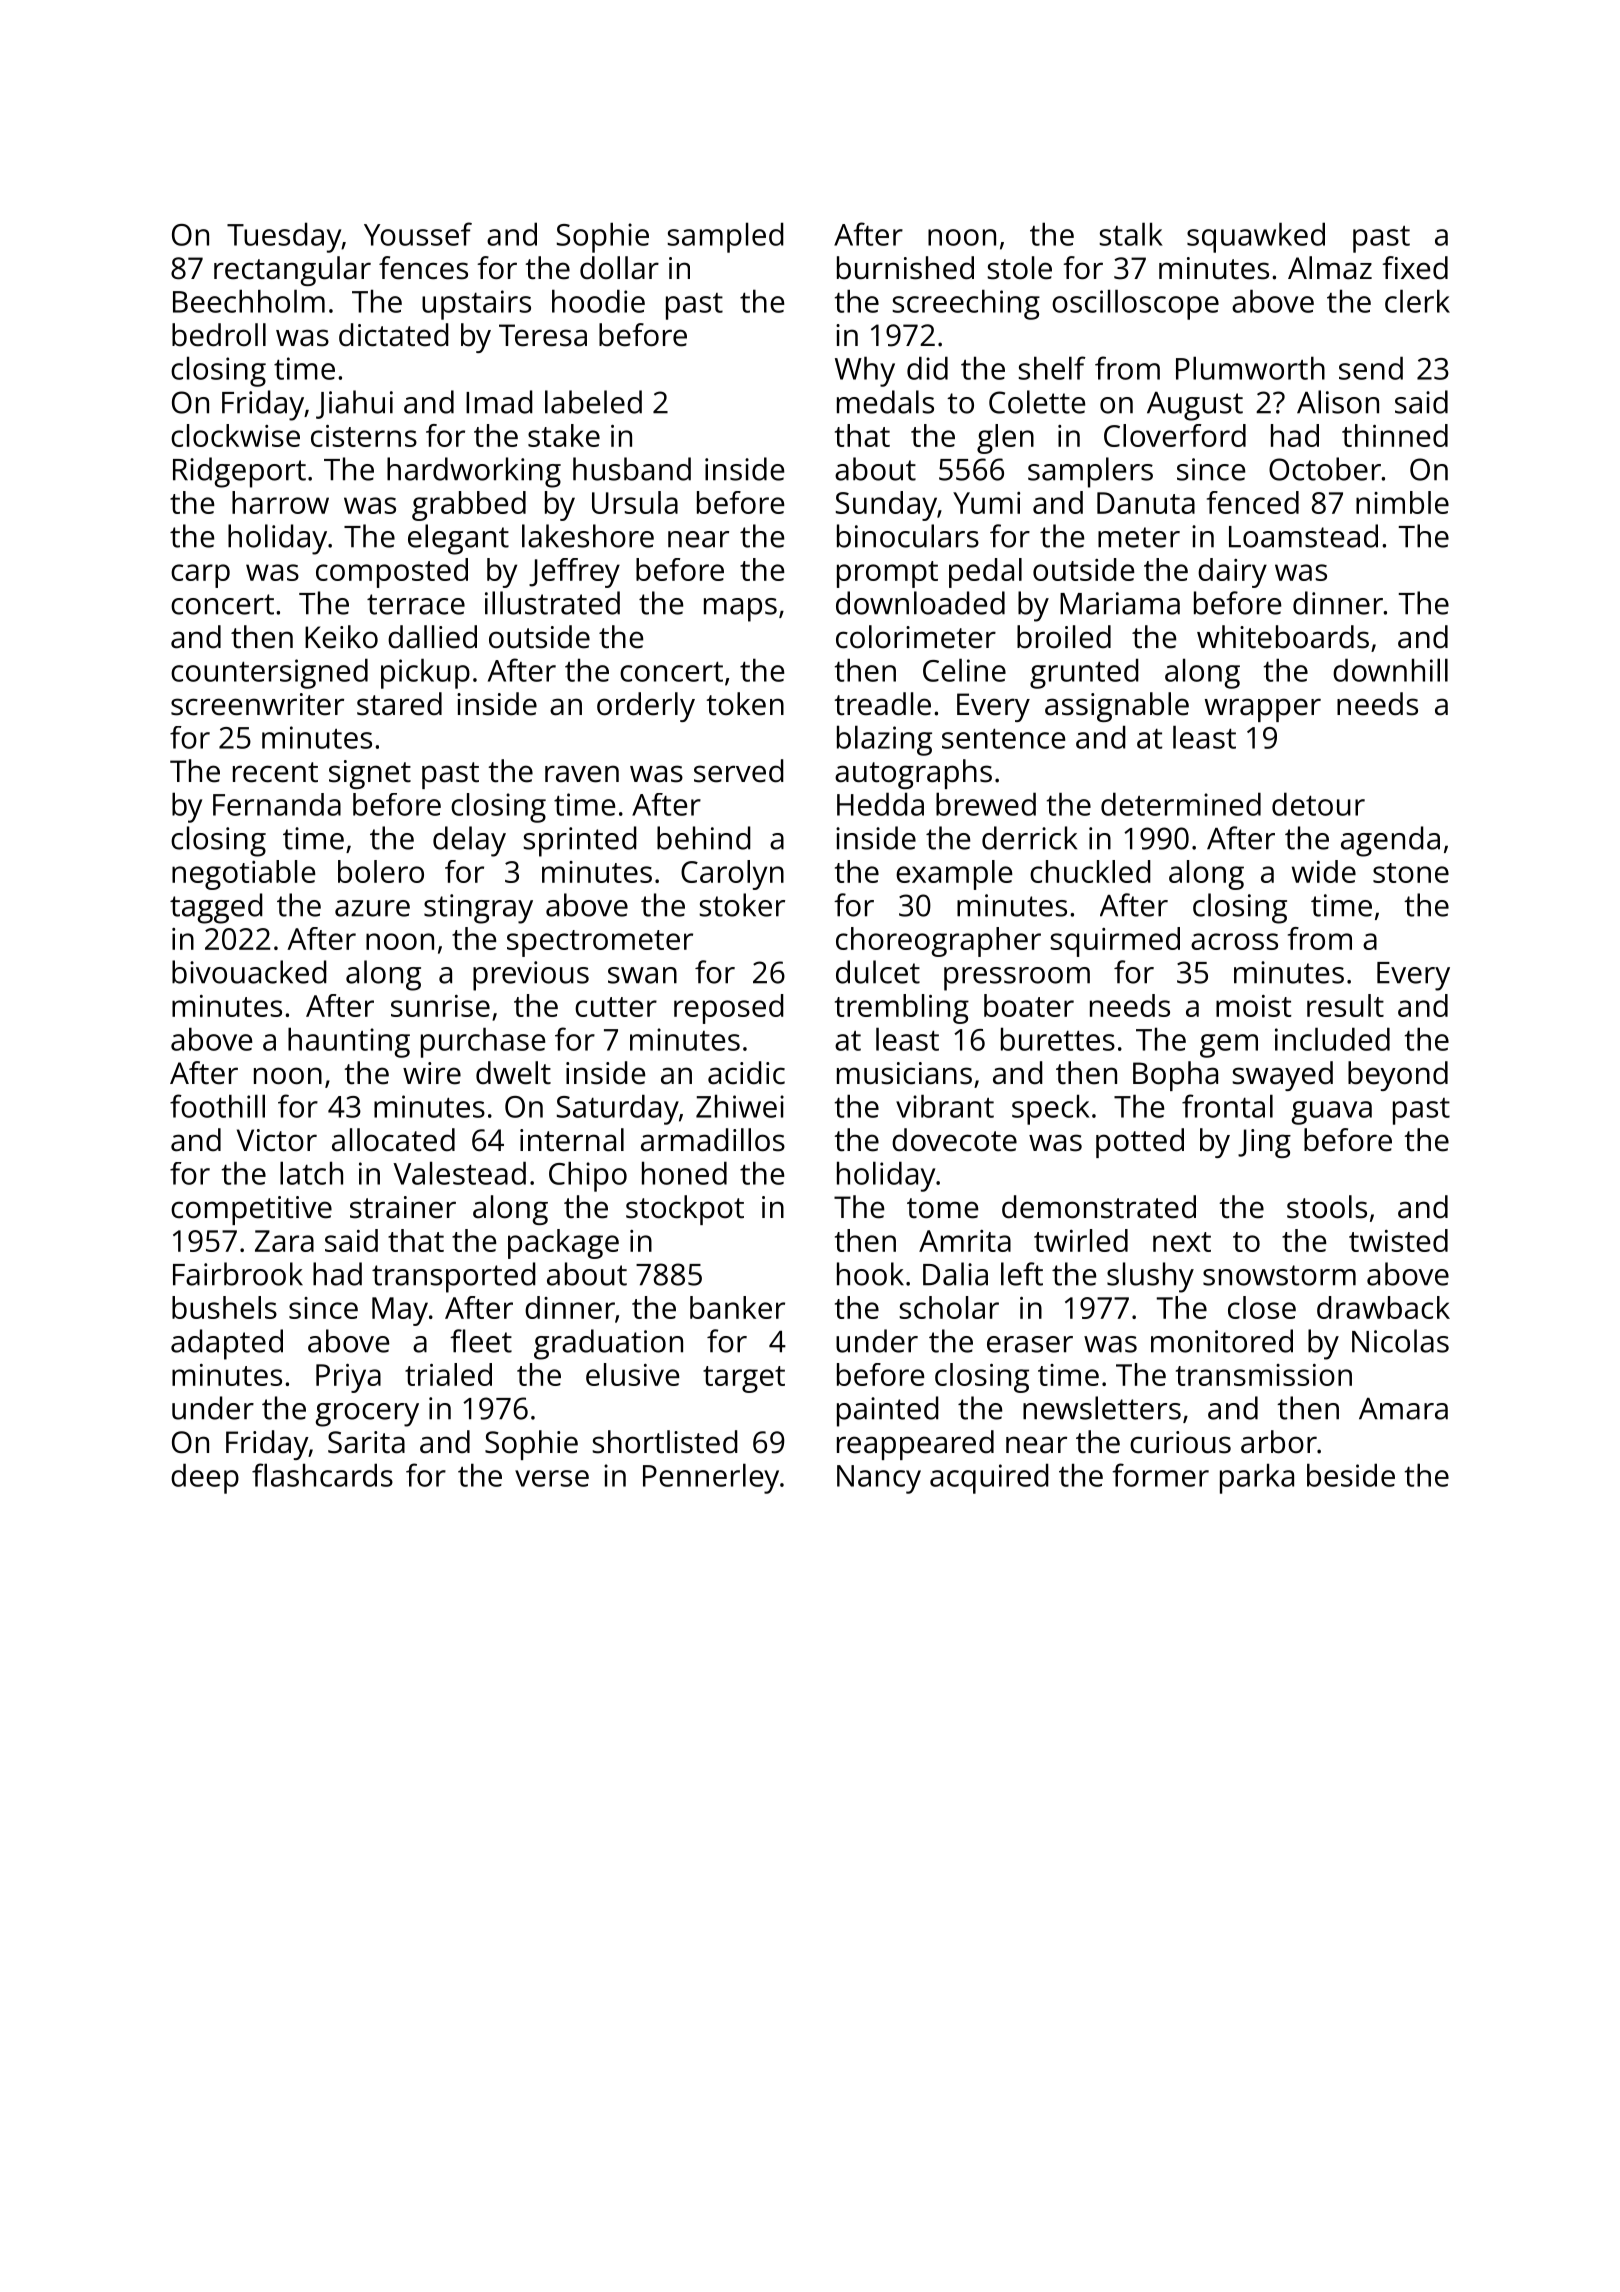 Image resolution: width=1620 pixels, height=2292 pixels. What do you see at coordinates (454, 1277) in the screenshot?
I see `transported` at bounding box center [454, 1277].
